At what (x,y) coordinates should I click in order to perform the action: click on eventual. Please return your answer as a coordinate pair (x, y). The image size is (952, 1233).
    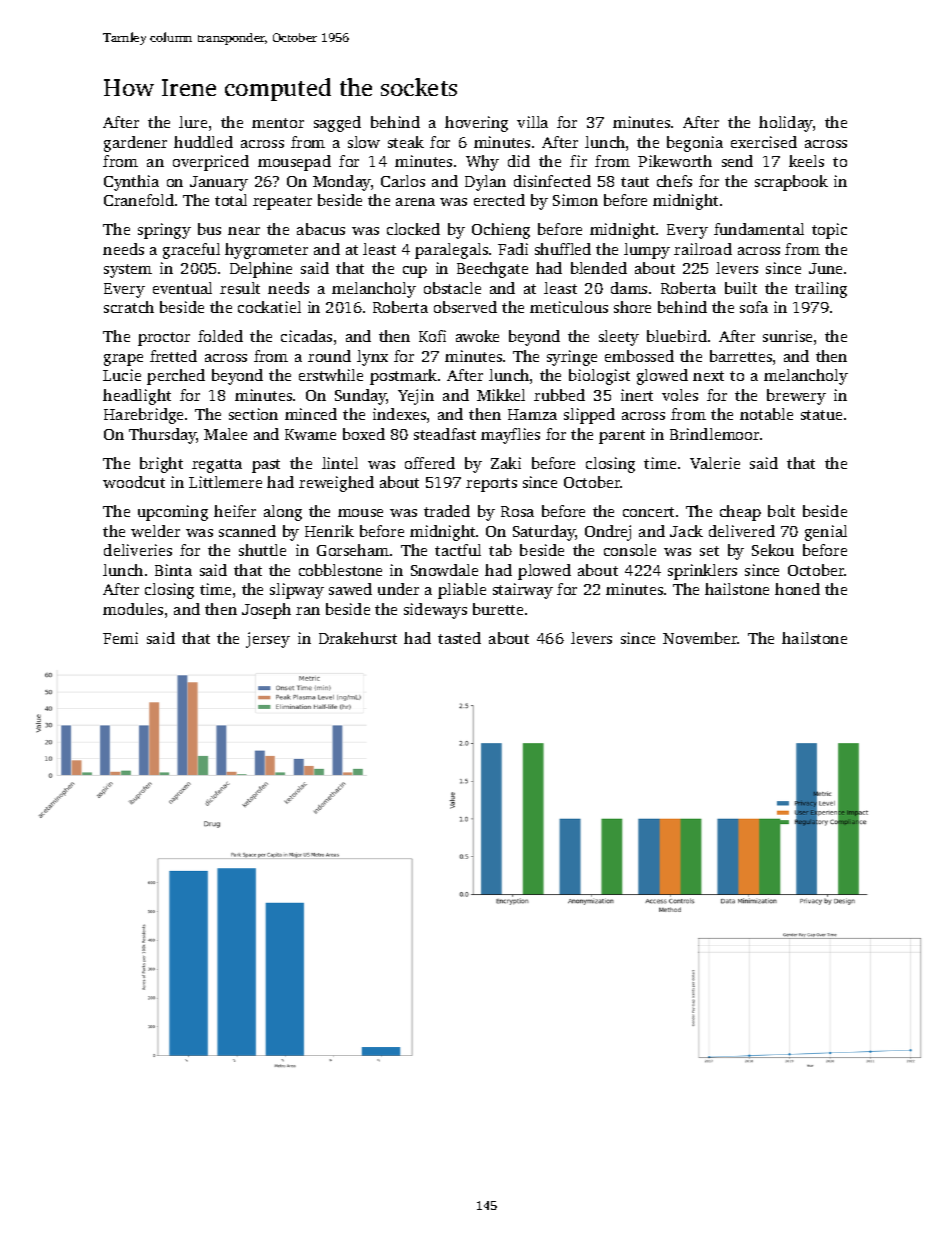
    Looking at the image, I should click on (182, 288).
